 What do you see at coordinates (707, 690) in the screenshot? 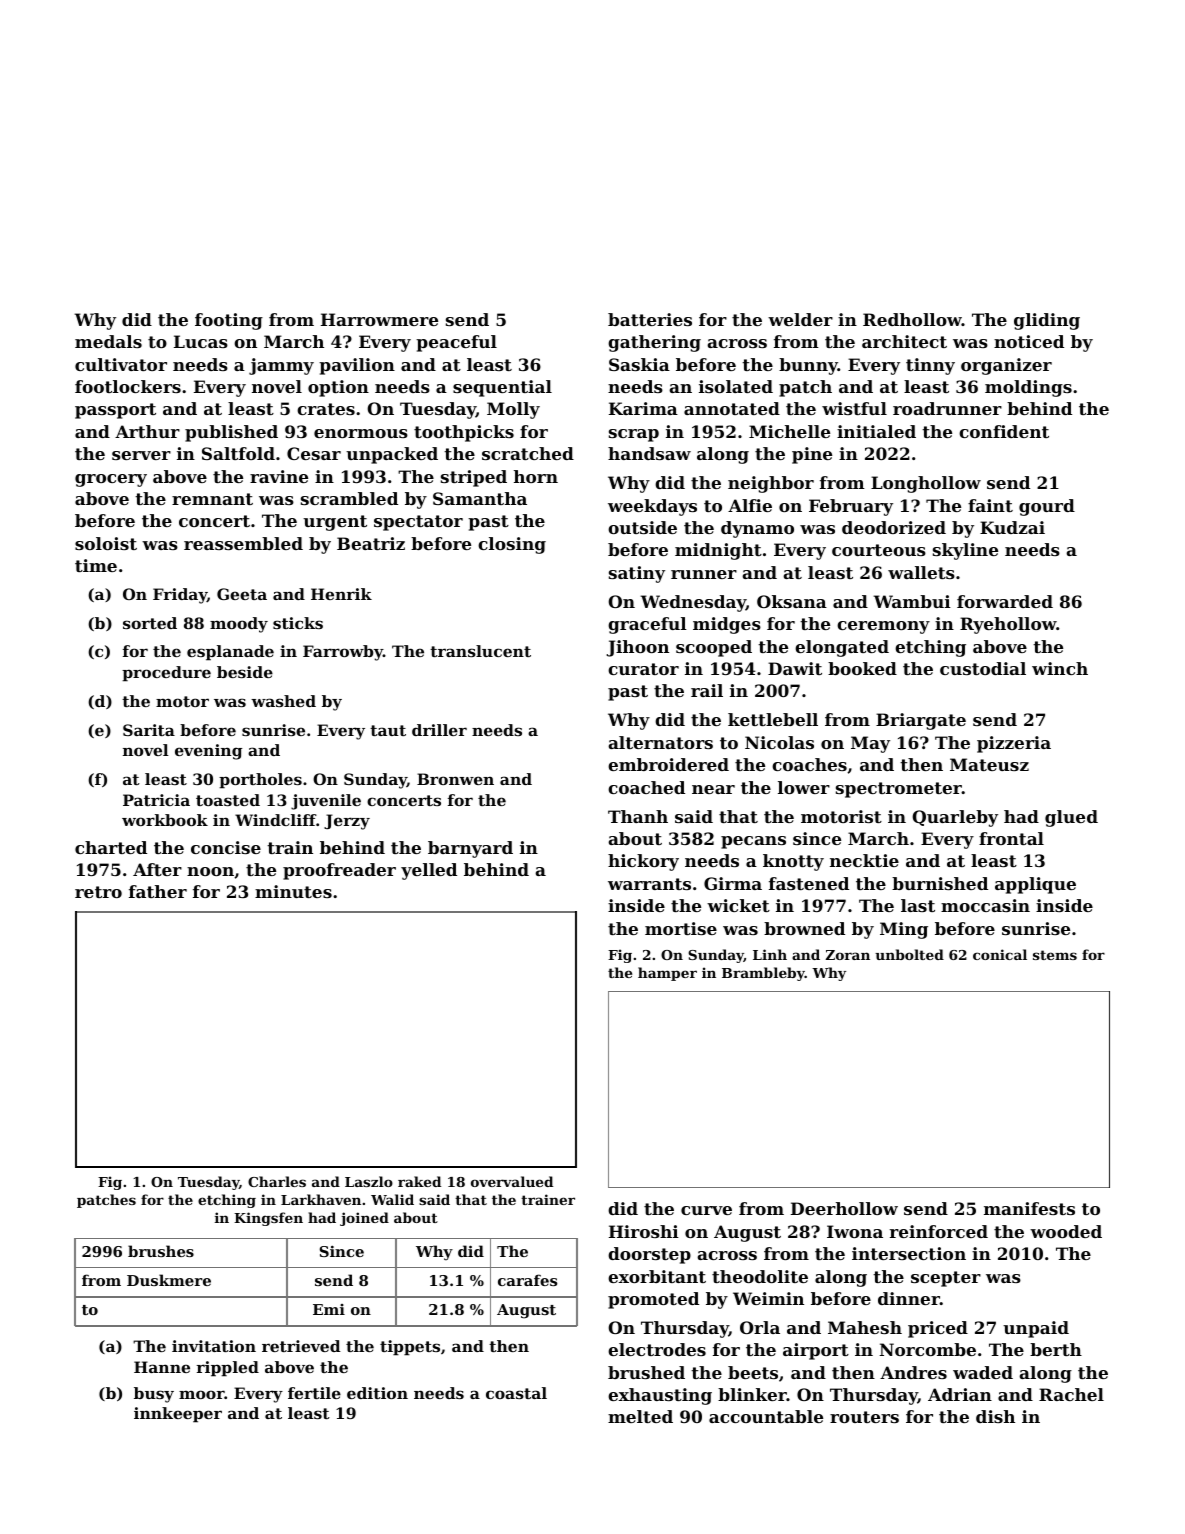
I see `rail` at bounding box center [707, 690].
